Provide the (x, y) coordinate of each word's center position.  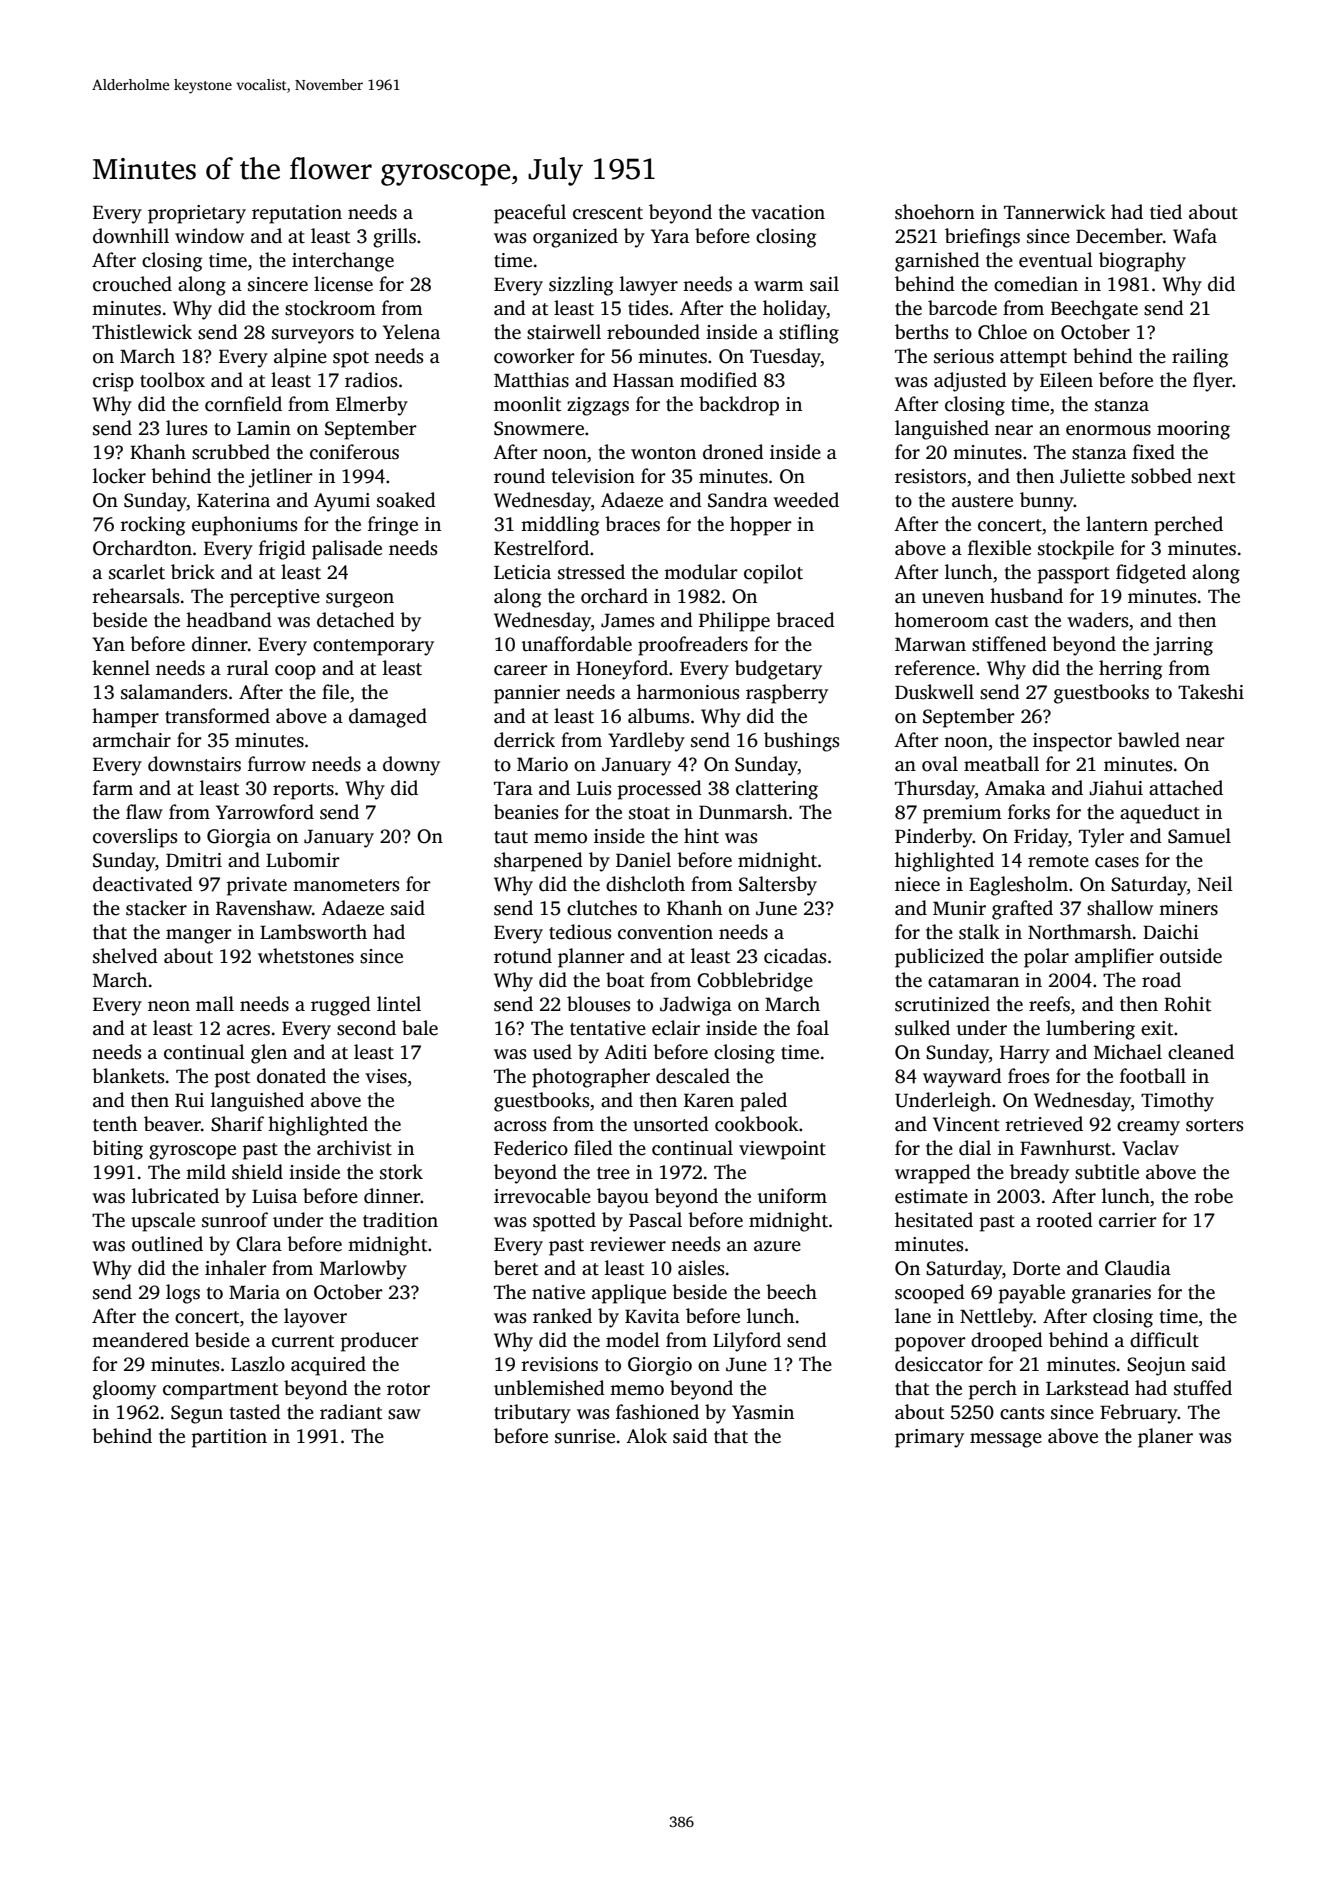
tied (1166, 212)
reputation (297, 214)
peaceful (530, 214)
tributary (532, 1414)
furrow (277, 764)
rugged (341, 1006)
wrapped (933, 1174)
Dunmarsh (743, 812)
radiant (351, 1412)
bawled (1149, 740)
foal (813, 1028)
